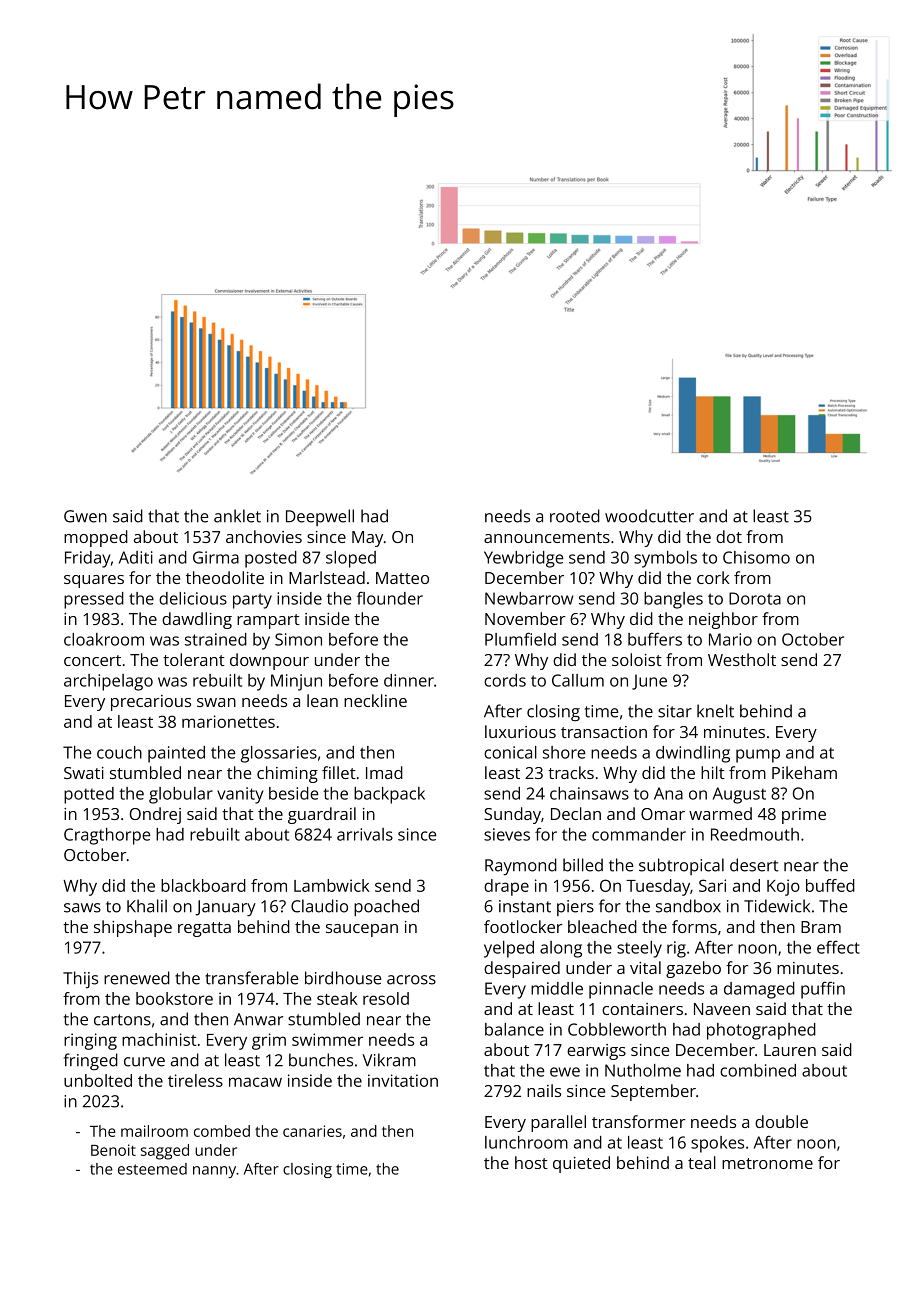  What do you see at coordinates (287, 774) in the document?
I see `chiming` at bounding box center [287, 774].
